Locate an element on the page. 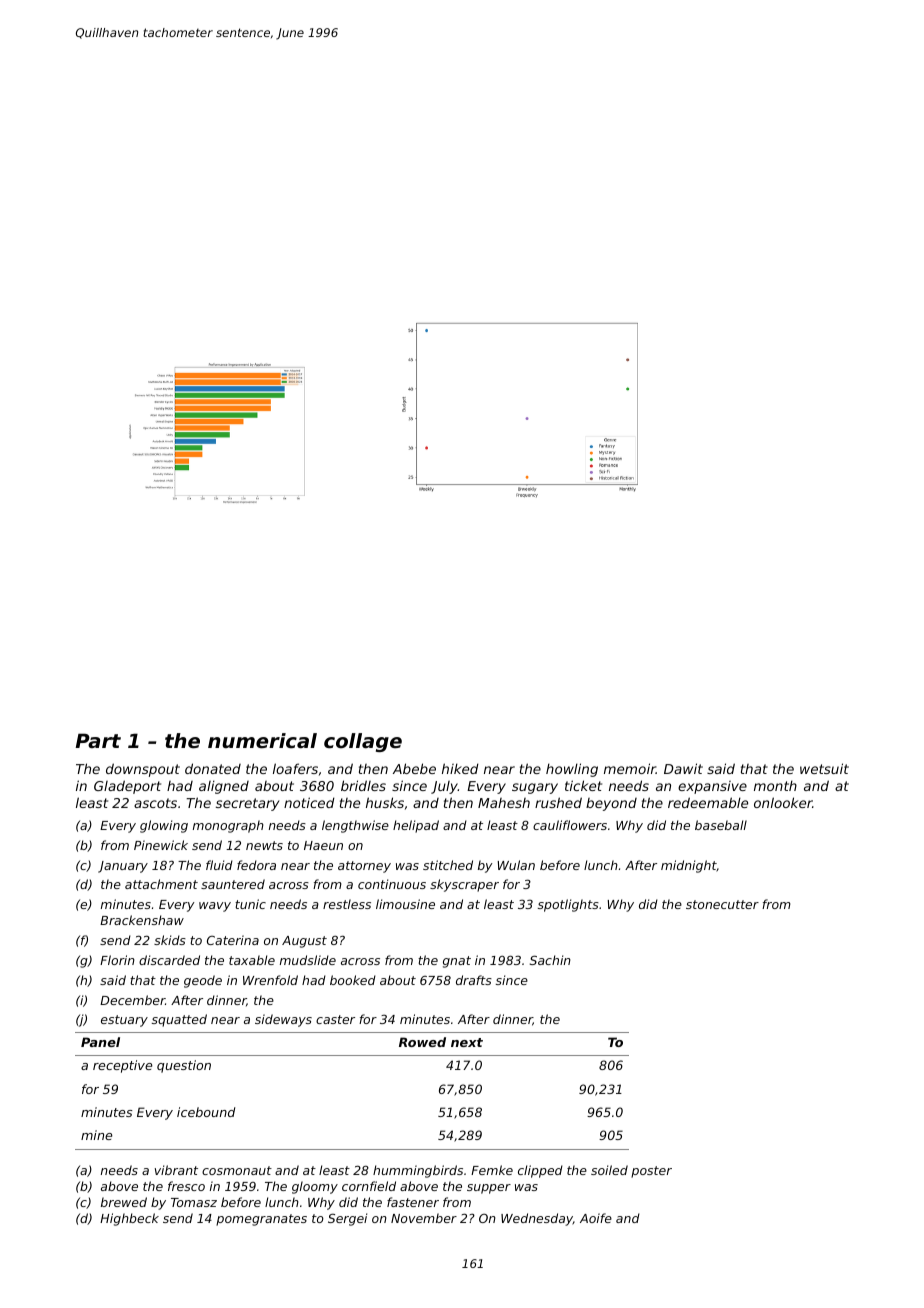  next is located at coordinates (467, 1042).
